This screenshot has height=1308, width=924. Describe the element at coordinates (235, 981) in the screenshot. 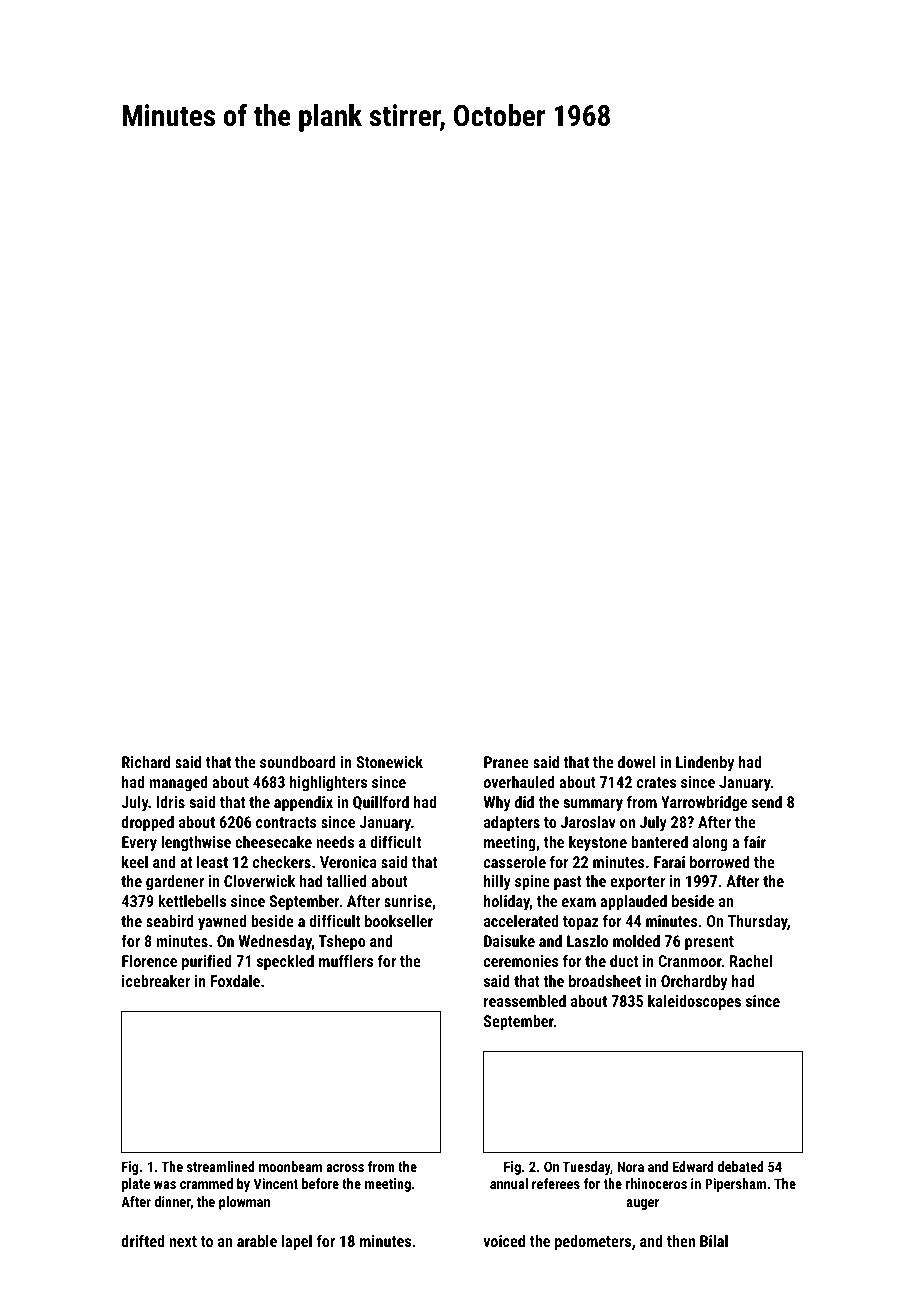

I see `Foxdale` at that location.
